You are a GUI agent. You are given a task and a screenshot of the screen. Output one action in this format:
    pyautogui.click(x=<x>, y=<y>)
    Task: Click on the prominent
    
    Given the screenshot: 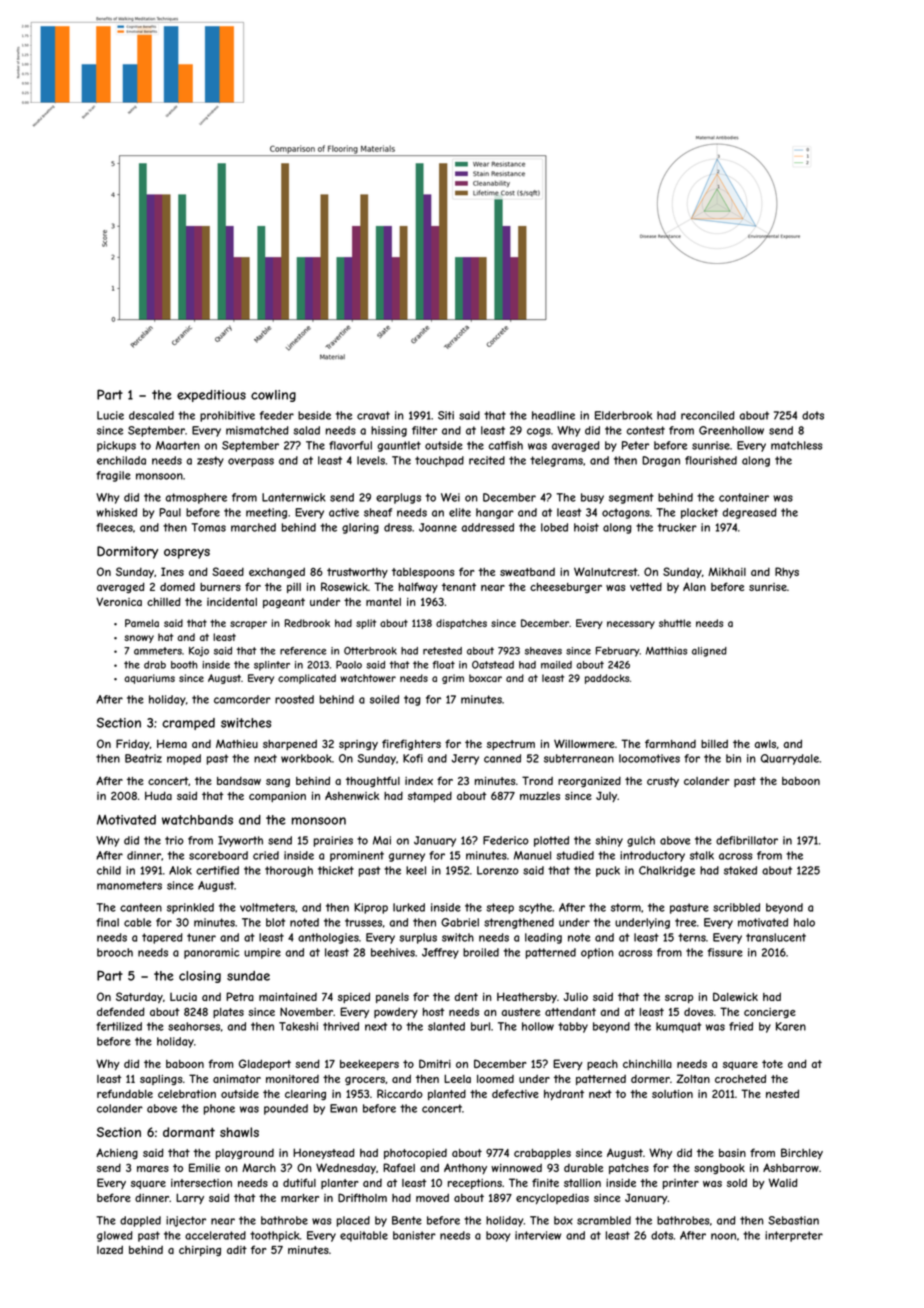 What is the action you would take?
    pyautogui.click(x=357, y=856)
